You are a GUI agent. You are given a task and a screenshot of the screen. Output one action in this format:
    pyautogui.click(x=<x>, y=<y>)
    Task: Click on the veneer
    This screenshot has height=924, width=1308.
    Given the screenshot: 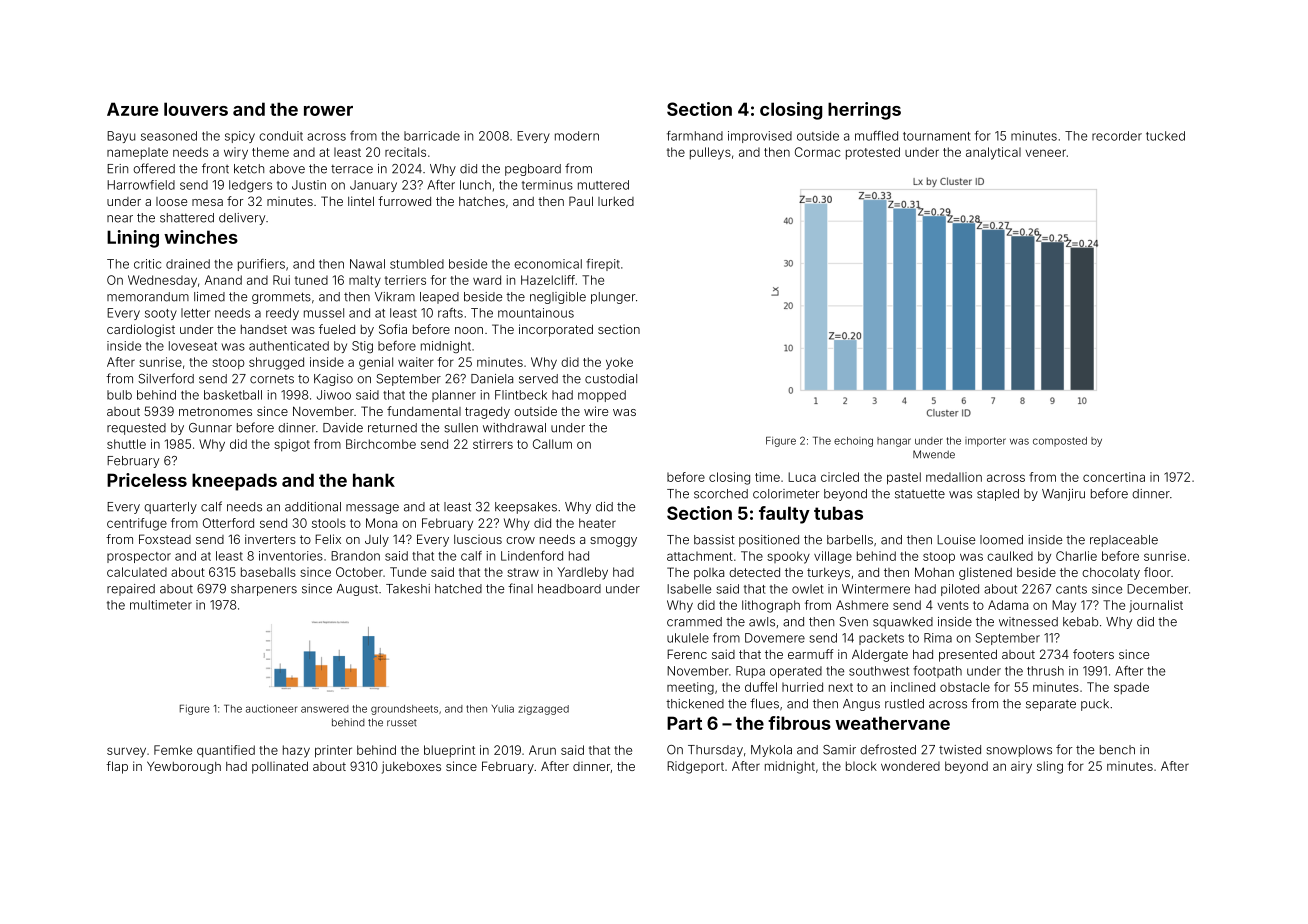 What is the action you would take?
    pyautogui.click(x=1045, y=153)
